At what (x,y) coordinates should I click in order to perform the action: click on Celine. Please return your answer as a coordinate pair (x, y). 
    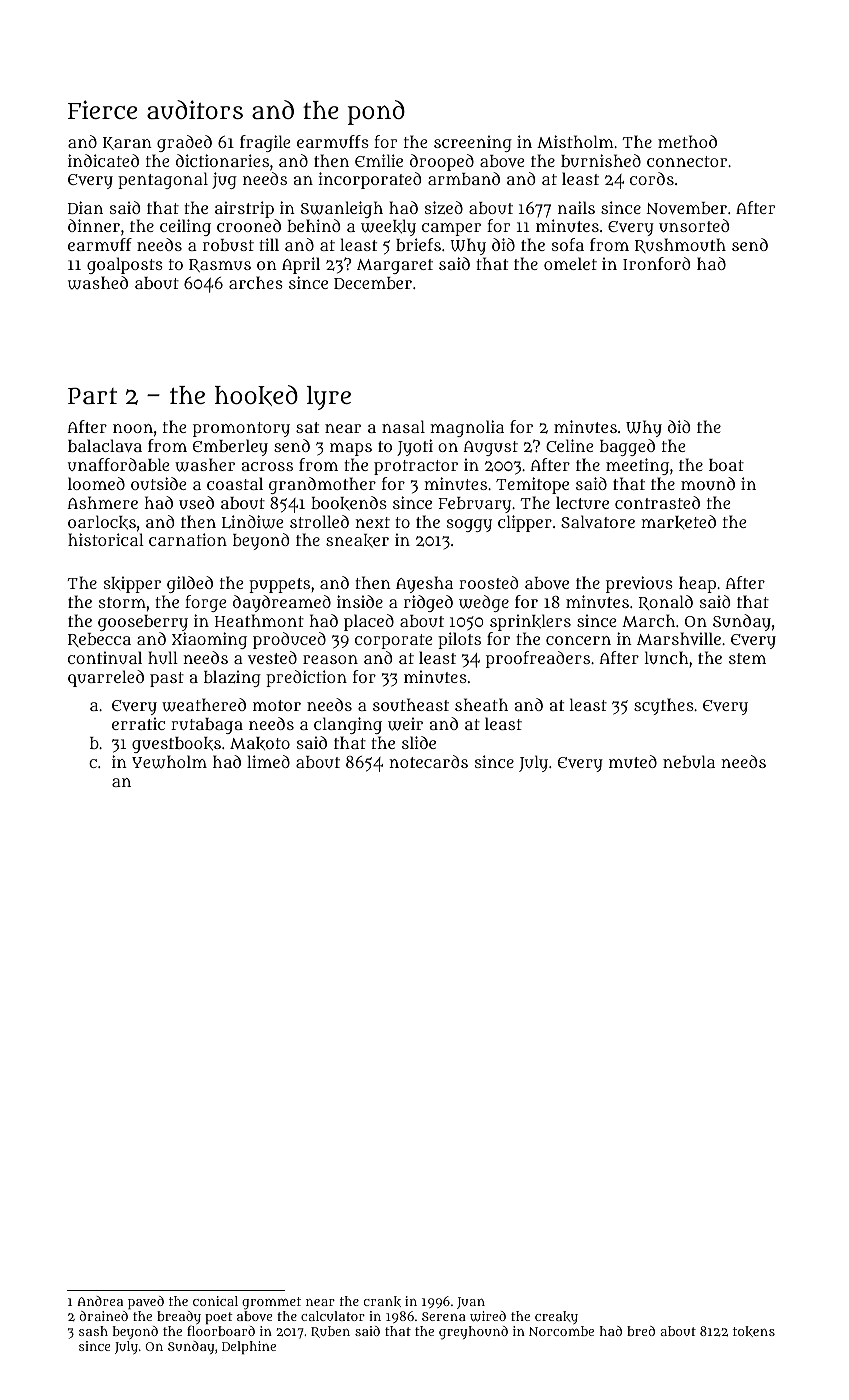
    Looking at the image, I should click on (570, 445).
